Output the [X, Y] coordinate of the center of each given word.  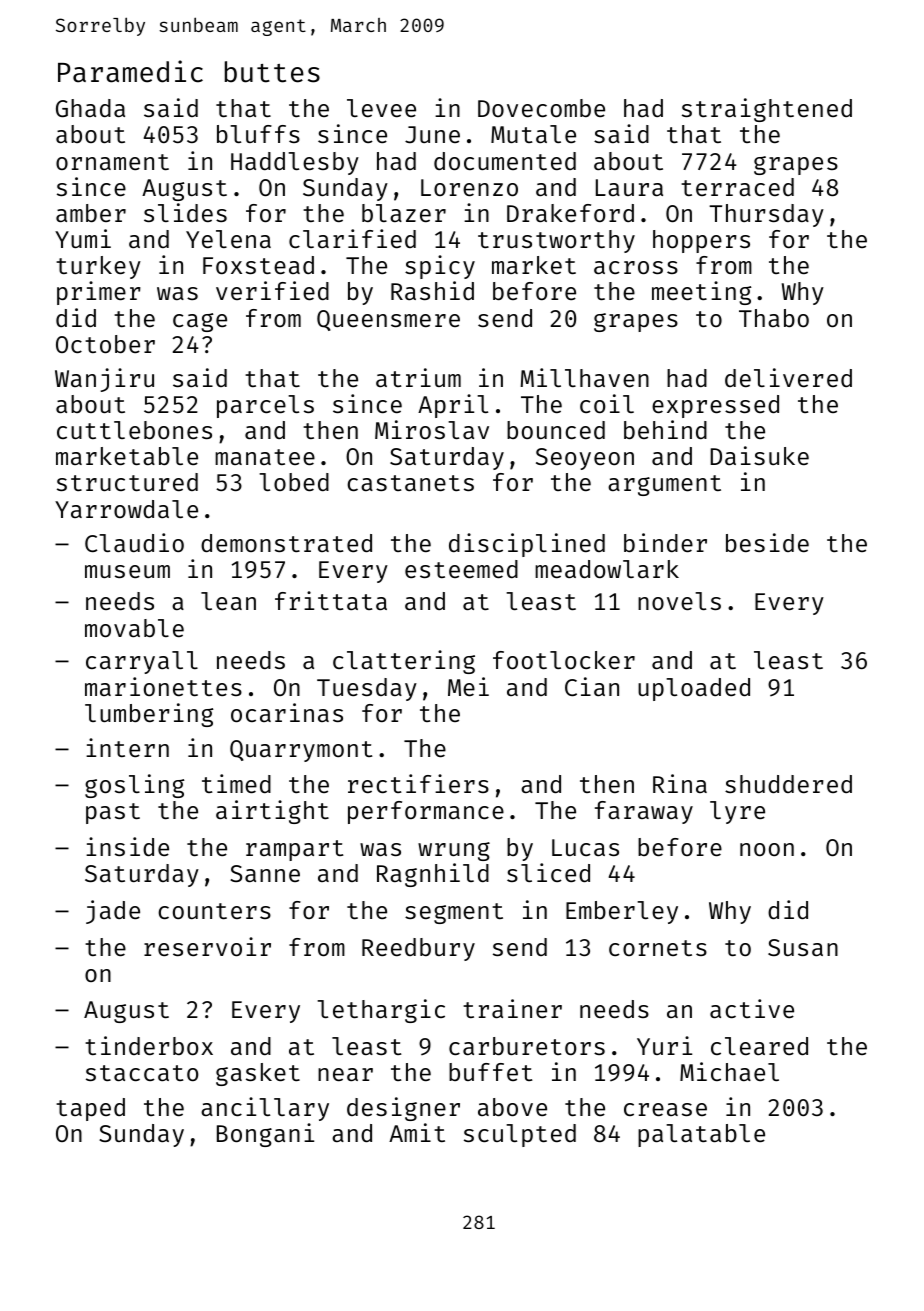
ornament [112, 162]
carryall [142, 662]
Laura [629, 187]
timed [236, 783]
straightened [767, 110]
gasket [258, 1074]
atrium [418, 377]
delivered [788, 377]
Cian [592, 686]
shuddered [788, 784]
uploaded [694, 689]
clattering [404, 662]
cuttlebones [134, 430]
